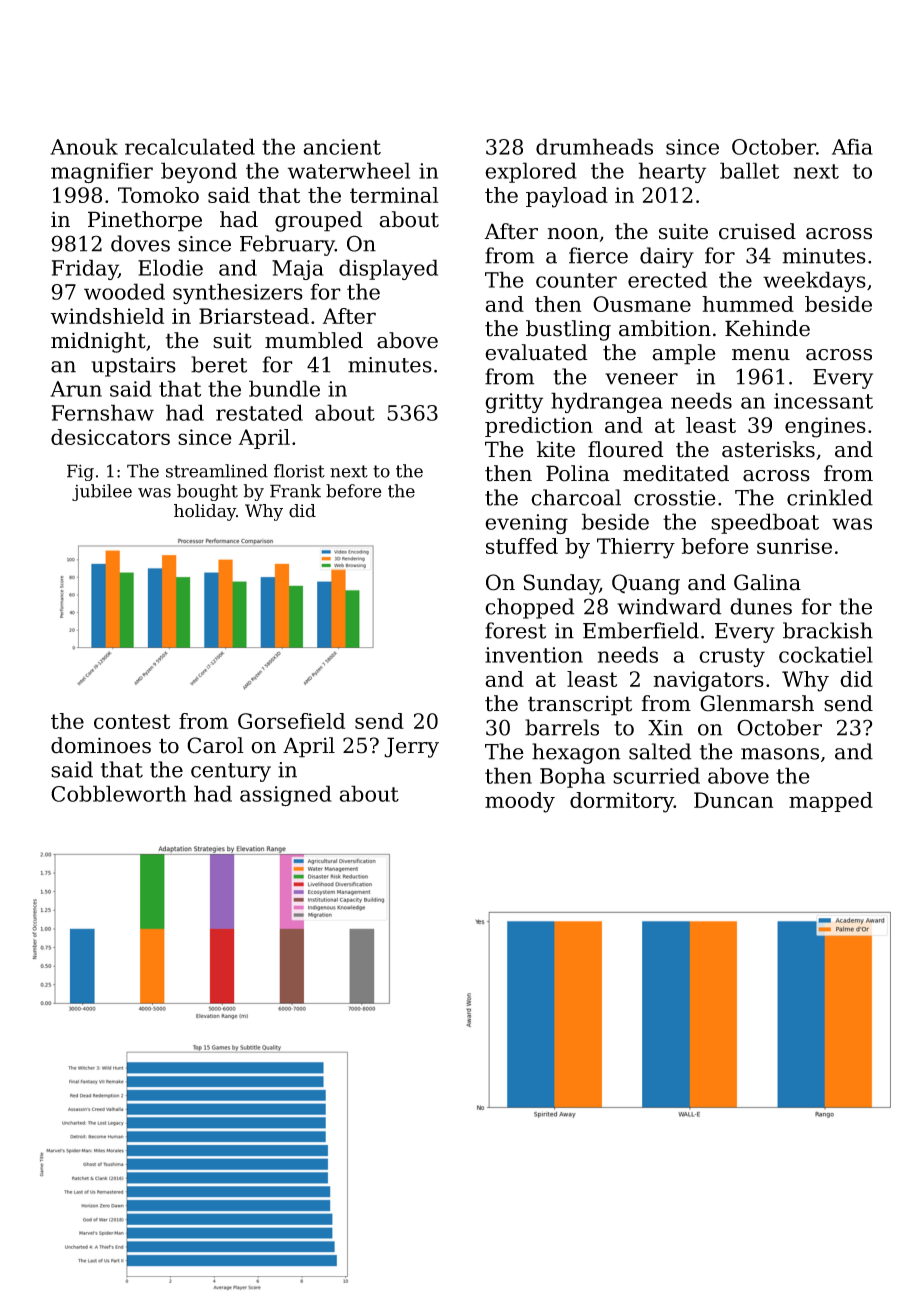  I want to click on windward, so click(669, 606).
